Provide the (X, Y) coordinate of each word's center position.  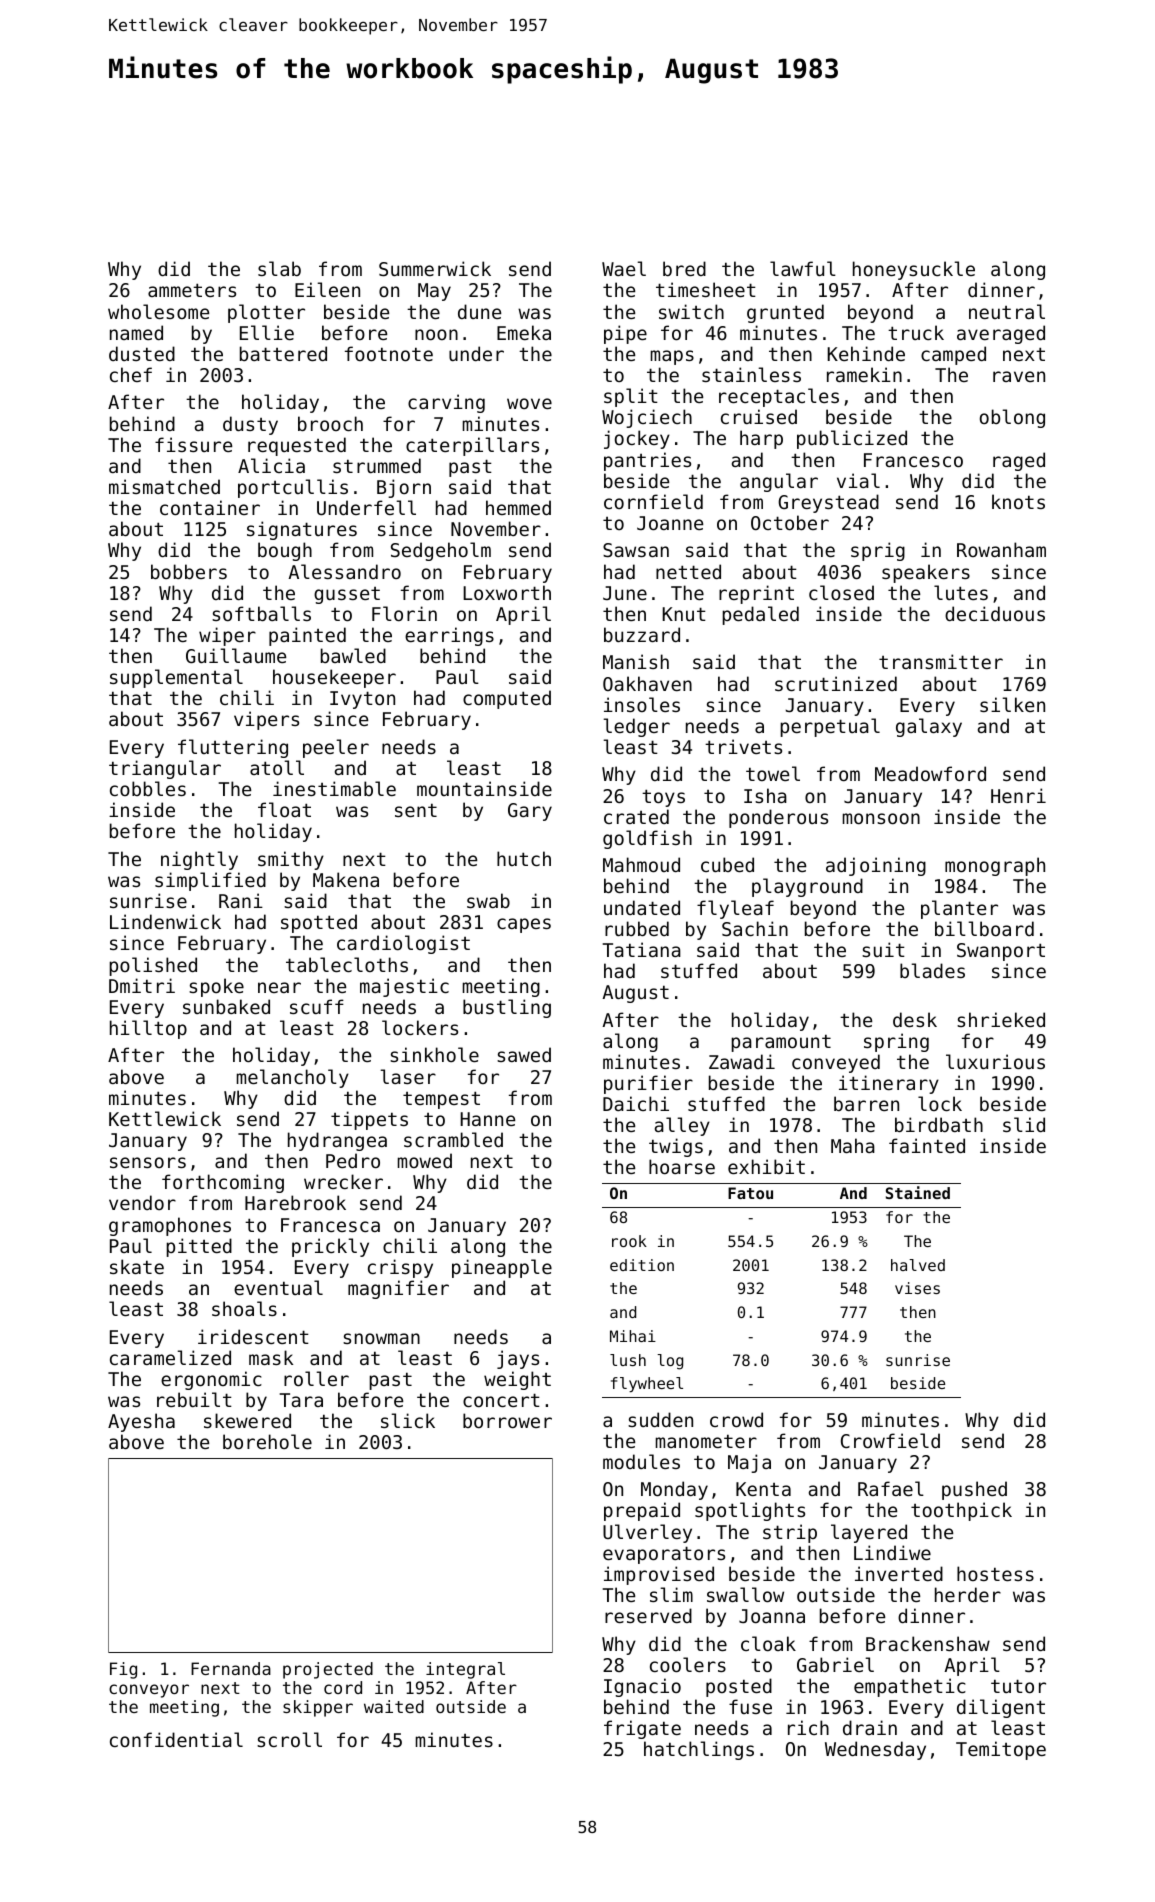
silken (1012, 704)
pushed (974, 1490)
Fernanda (231, 1668)
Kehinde (866, 353)
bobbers (189, 571)
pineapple (502, 1268)
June (625, 593)
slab (279, 268)
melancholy (293, 1078)
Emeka (524, 332)
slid (1024, 1124)
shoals (244, 1308)
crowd (736, 1419)
